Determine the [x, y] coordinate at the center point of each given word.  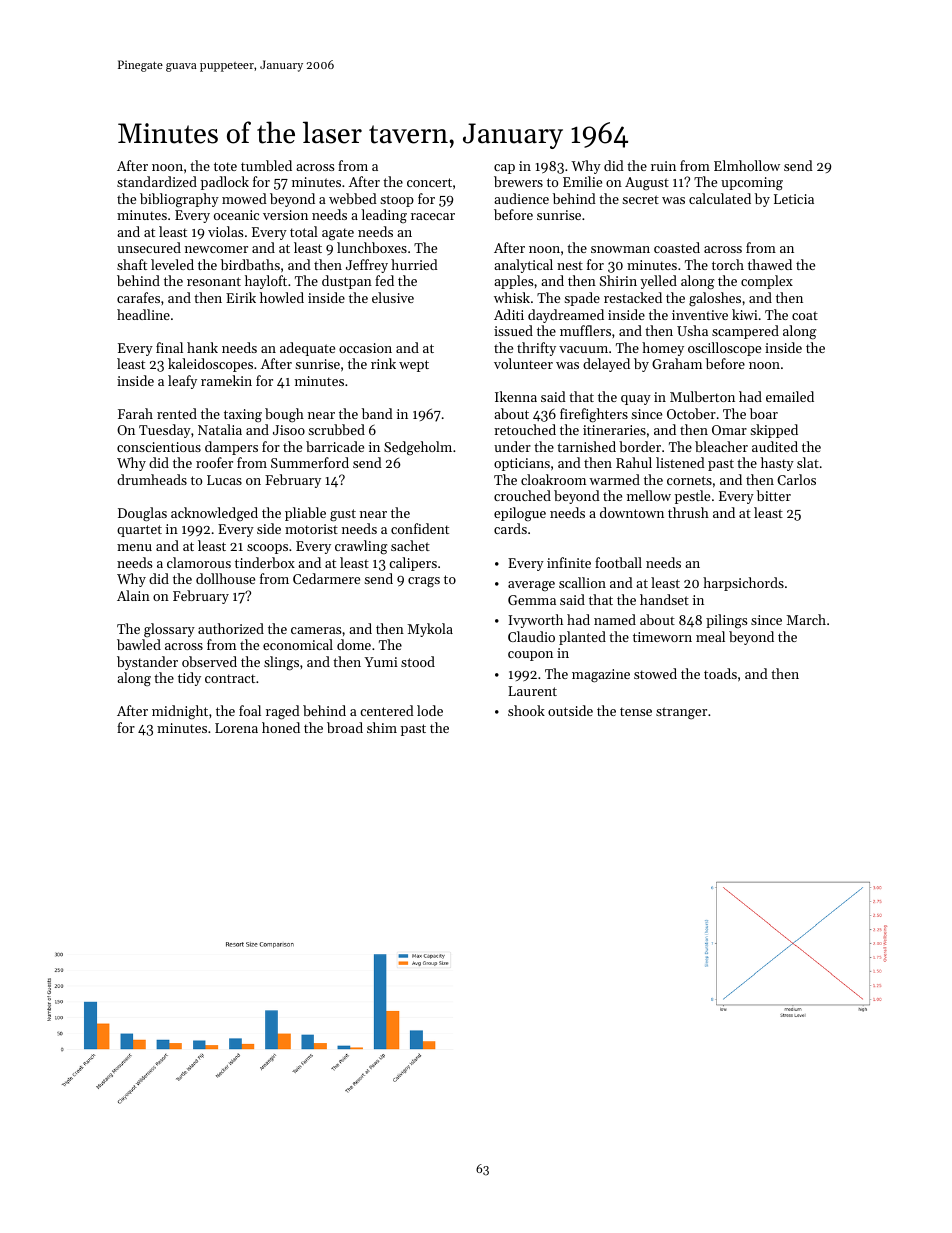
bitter [774, 495]
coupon [530, 656]
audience [521, 198]
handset [664, 599]
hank [202, 347]
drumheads [152, 479]
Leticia [794, 199]
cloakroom [553, 479]
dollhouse [225, 578]
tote [225, 166]
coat [805, 315]
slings [281, 663]
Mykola [430, 630]
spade [582, 299]
